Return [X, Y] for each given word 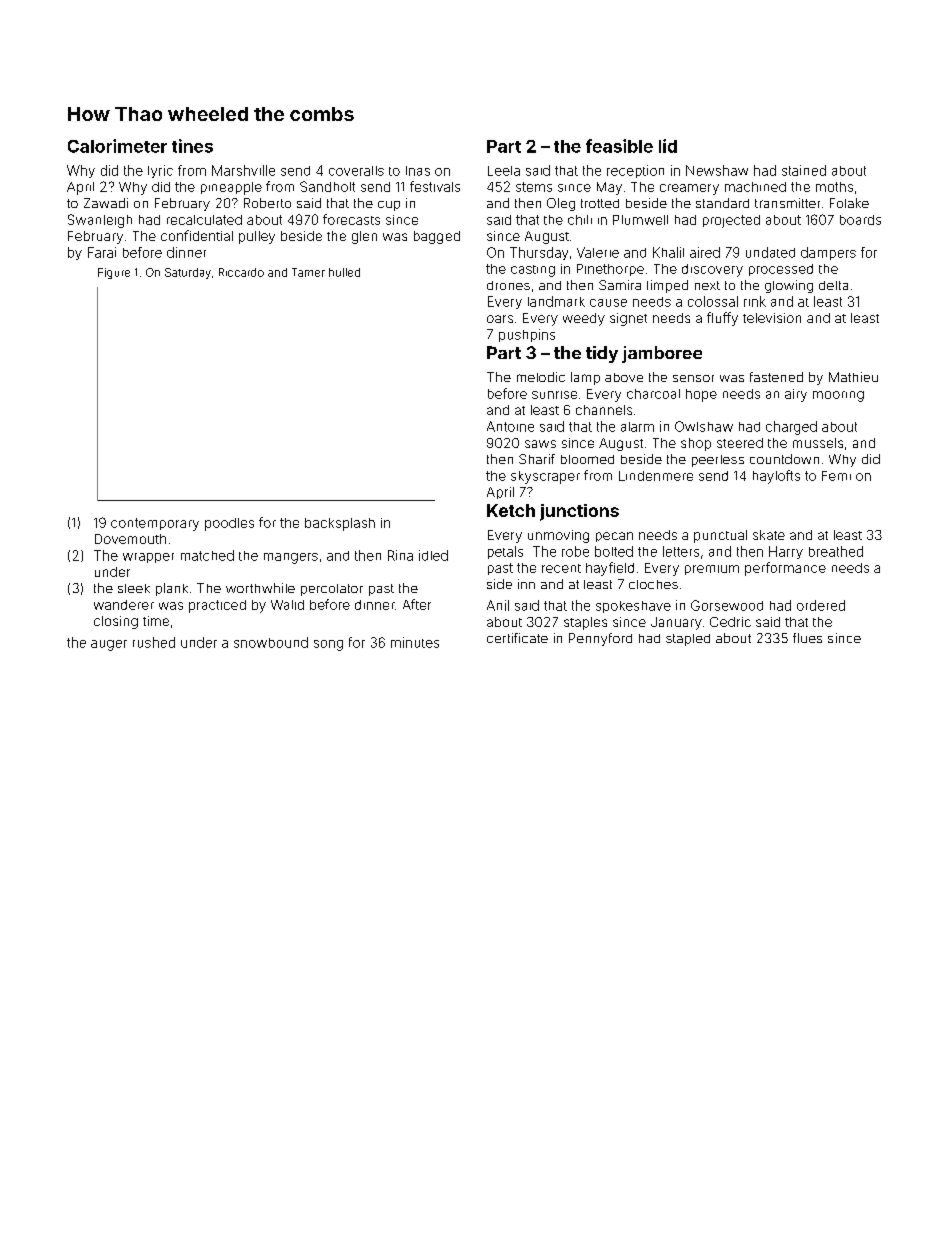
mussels [818, 443]
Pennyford [600, 639]
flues [807, 638]
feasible [619, 146]
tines [192, 146]
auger [109, 645]
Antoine [510, 426]
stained [804, 170]
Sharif [537, 459]
